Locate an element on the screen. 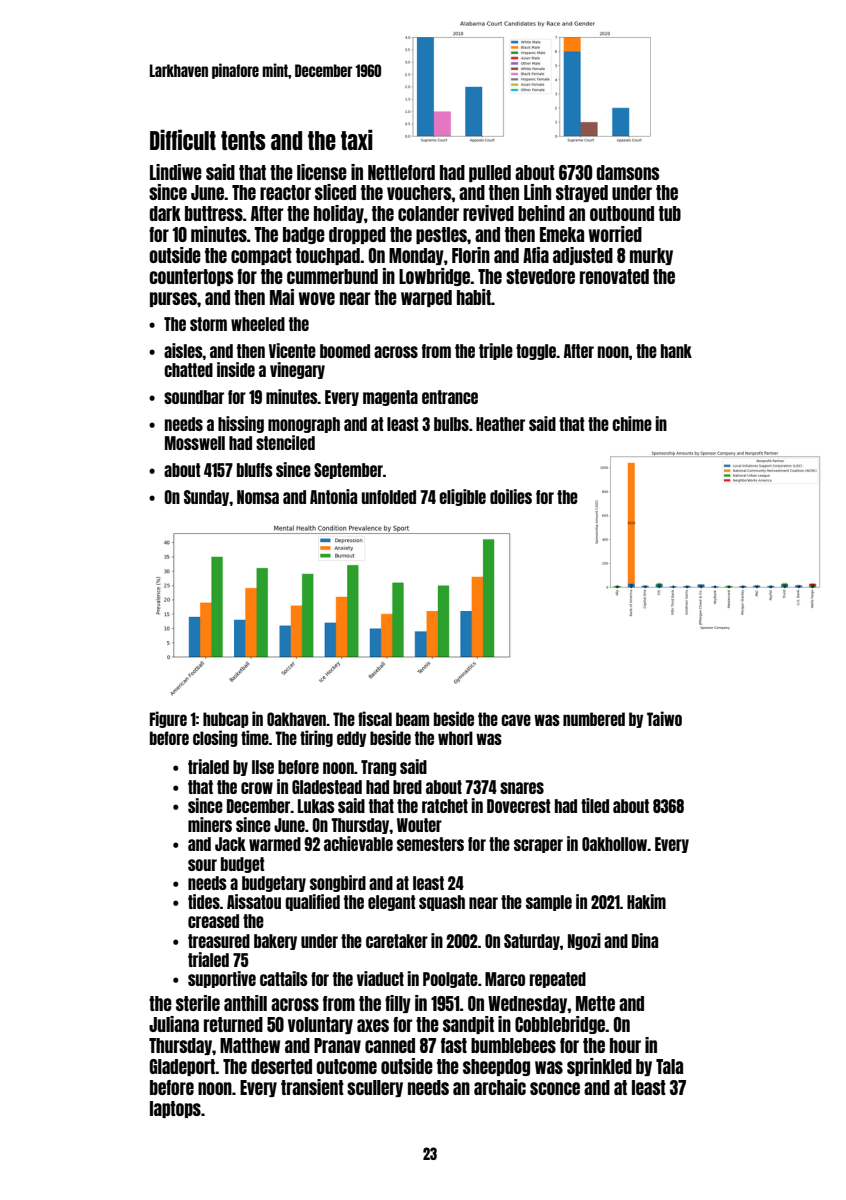  soundbar is located at coordinates (194, 397).
